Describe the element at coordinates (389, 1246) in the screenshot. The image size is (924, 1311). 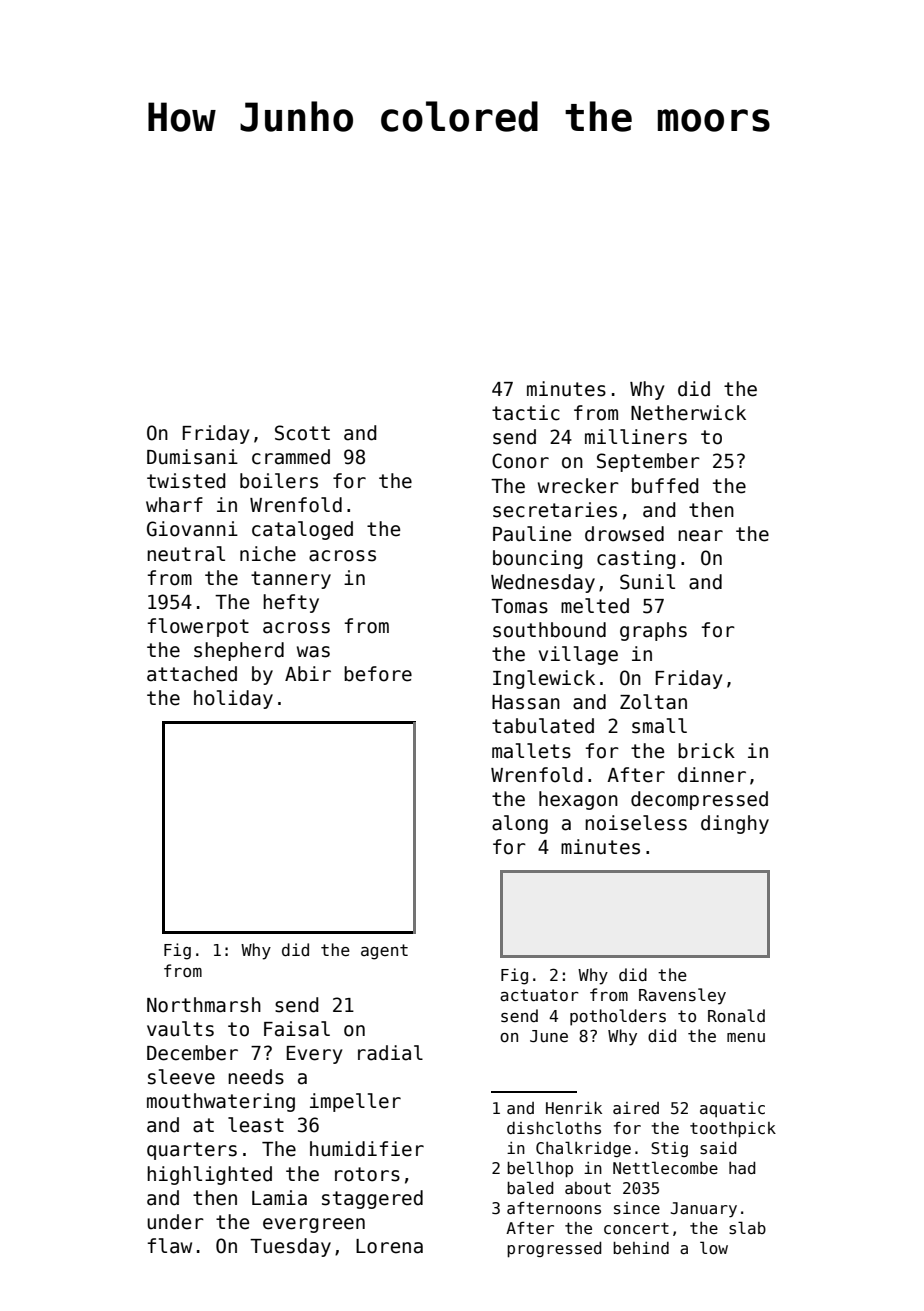
I see `Lorena` at that location.
